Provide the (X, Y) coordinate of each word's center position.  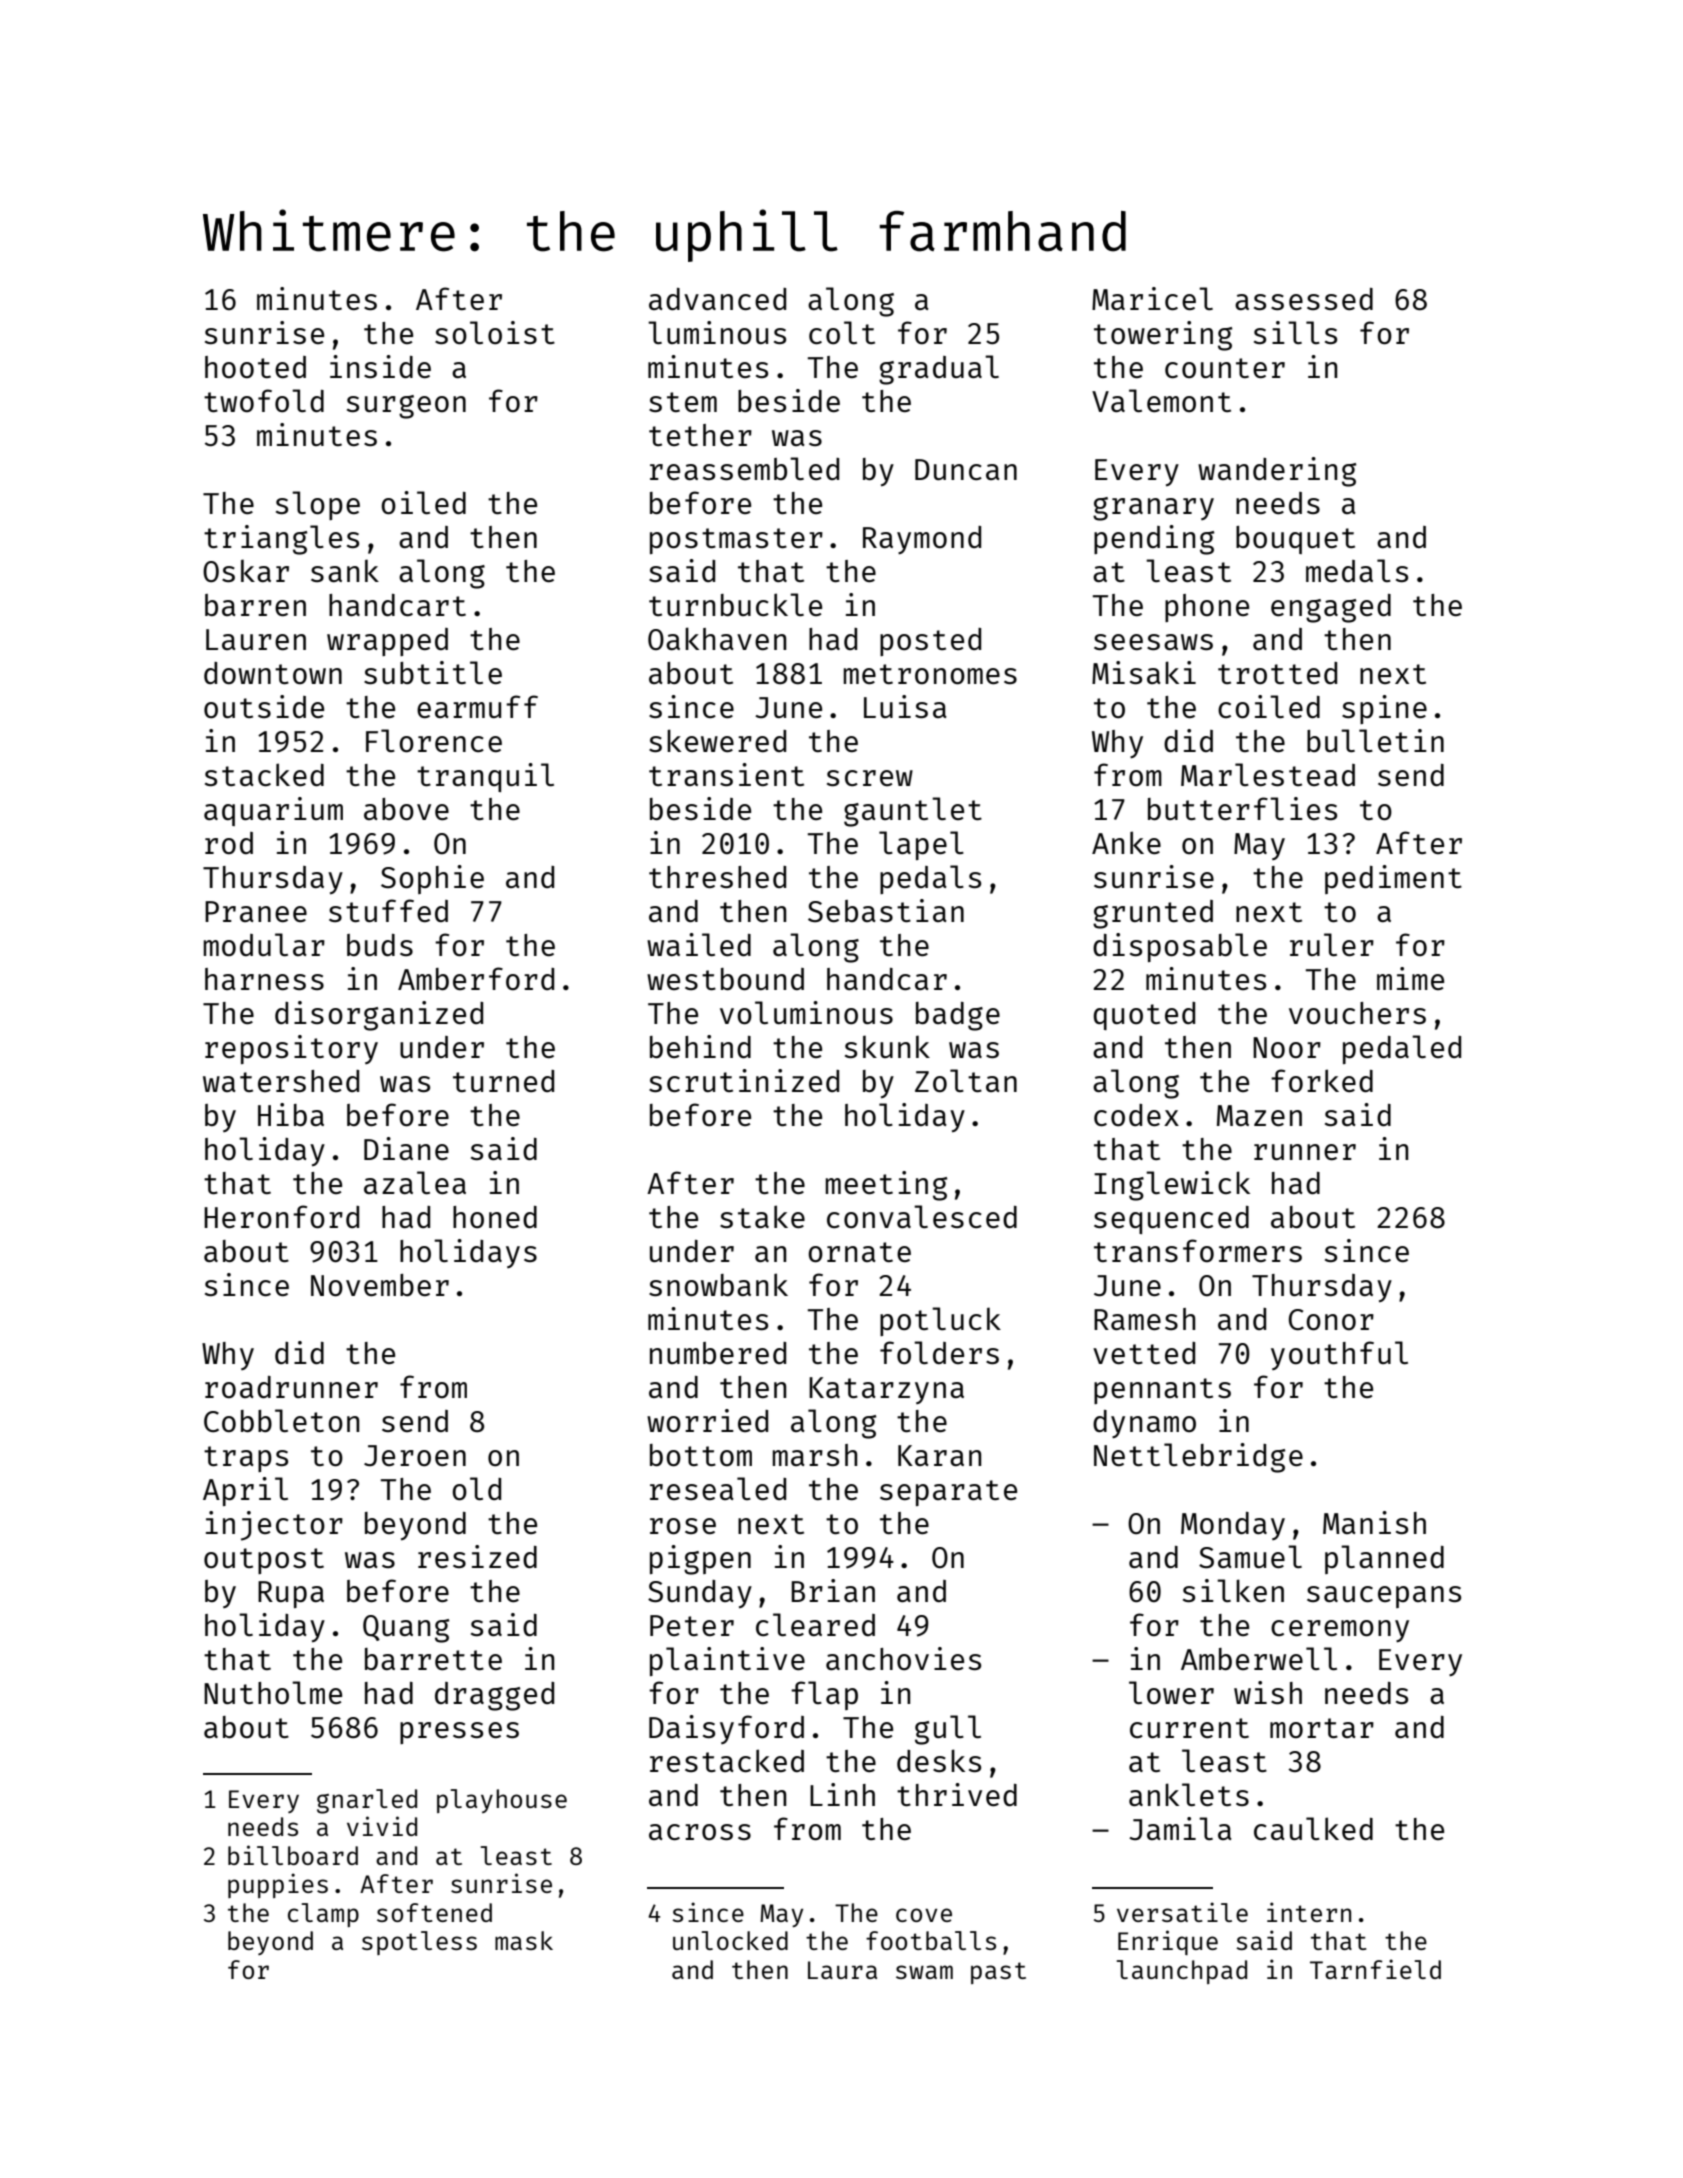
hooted (255, 367)
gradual (939, 370)
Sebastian (886, 910)
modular (264, 944)
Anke (1126, 842)
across (700, 1832)
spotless (419, 1943)
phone (1207, 608)
